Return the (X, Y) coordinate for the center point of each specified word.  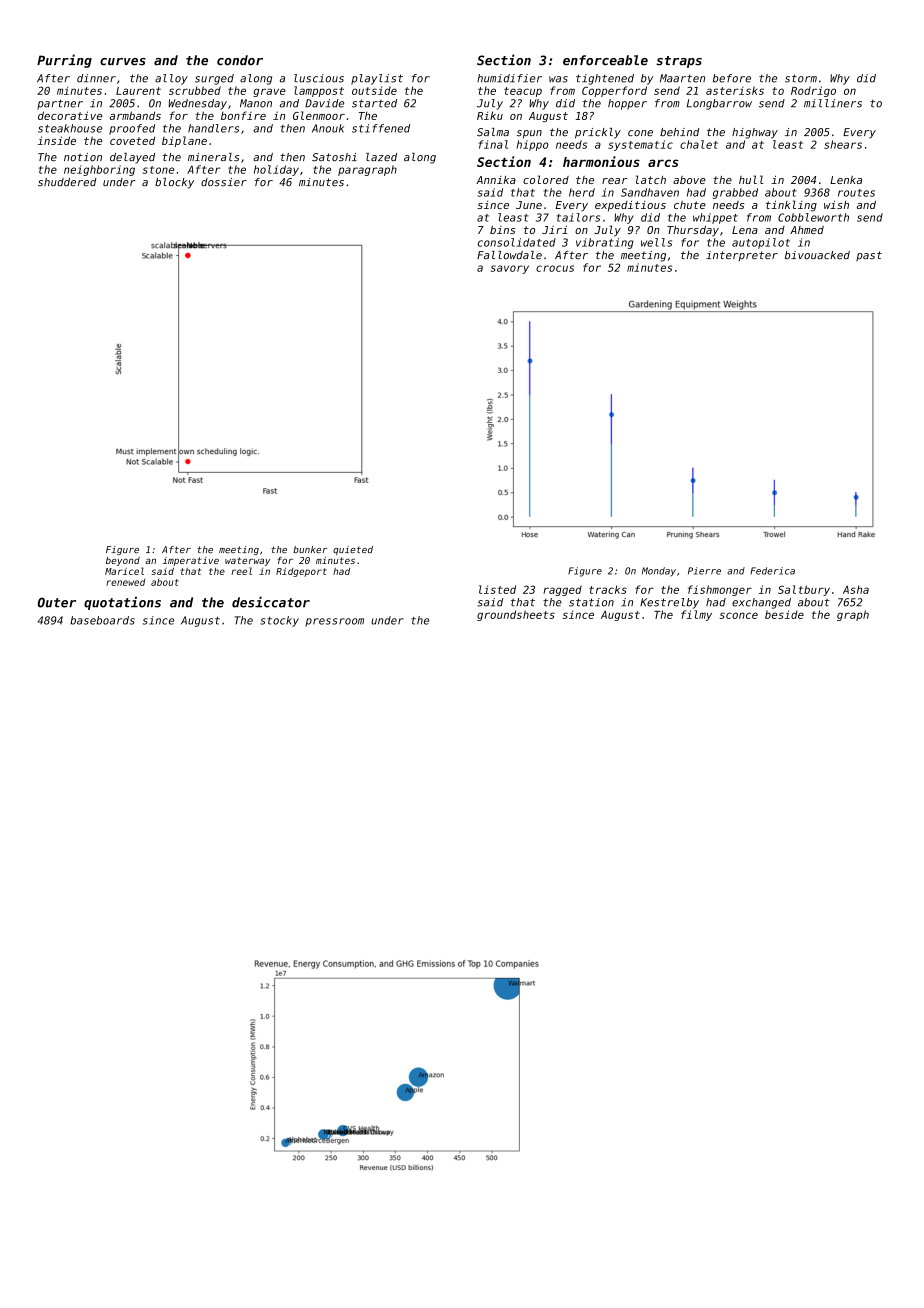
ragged (562, 590)
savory (510, 269)
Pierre (704, 571)
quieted (353, 550)
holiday (276, 170)
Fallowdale (509, 255)
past (869, 256)
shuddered (67, 182)
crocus (555, 268)
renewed (125, 582)
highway (755, 133)
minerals (213, 157)
